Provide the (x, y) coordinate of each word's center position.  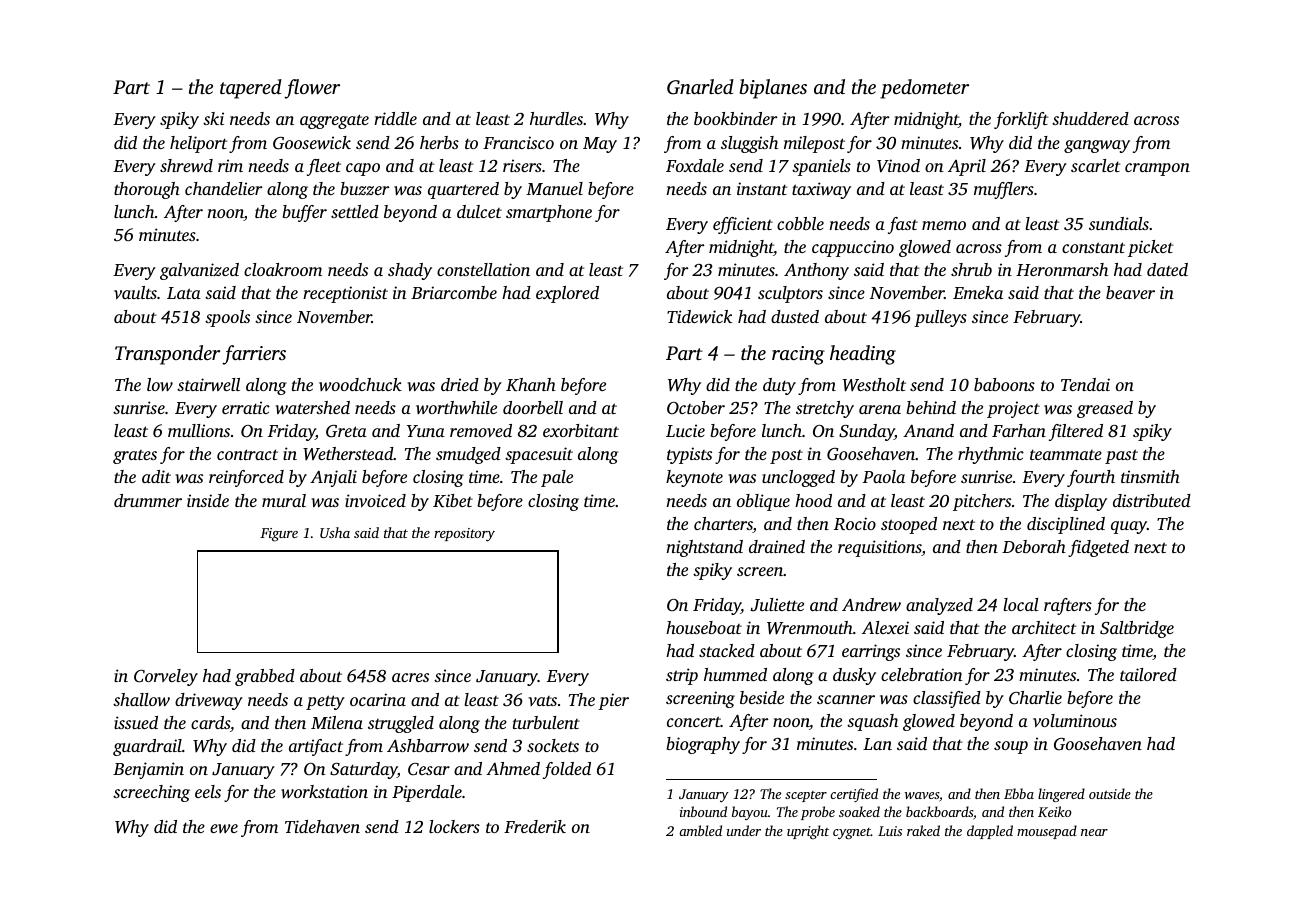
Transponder (167, 355)
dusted (795, 316)
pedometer (924, 89)
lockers (454, 826)
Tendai (1085, 384)
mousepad (1047, 832)
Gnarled (700, 87)
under (744, 830)
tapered (251, 89)
